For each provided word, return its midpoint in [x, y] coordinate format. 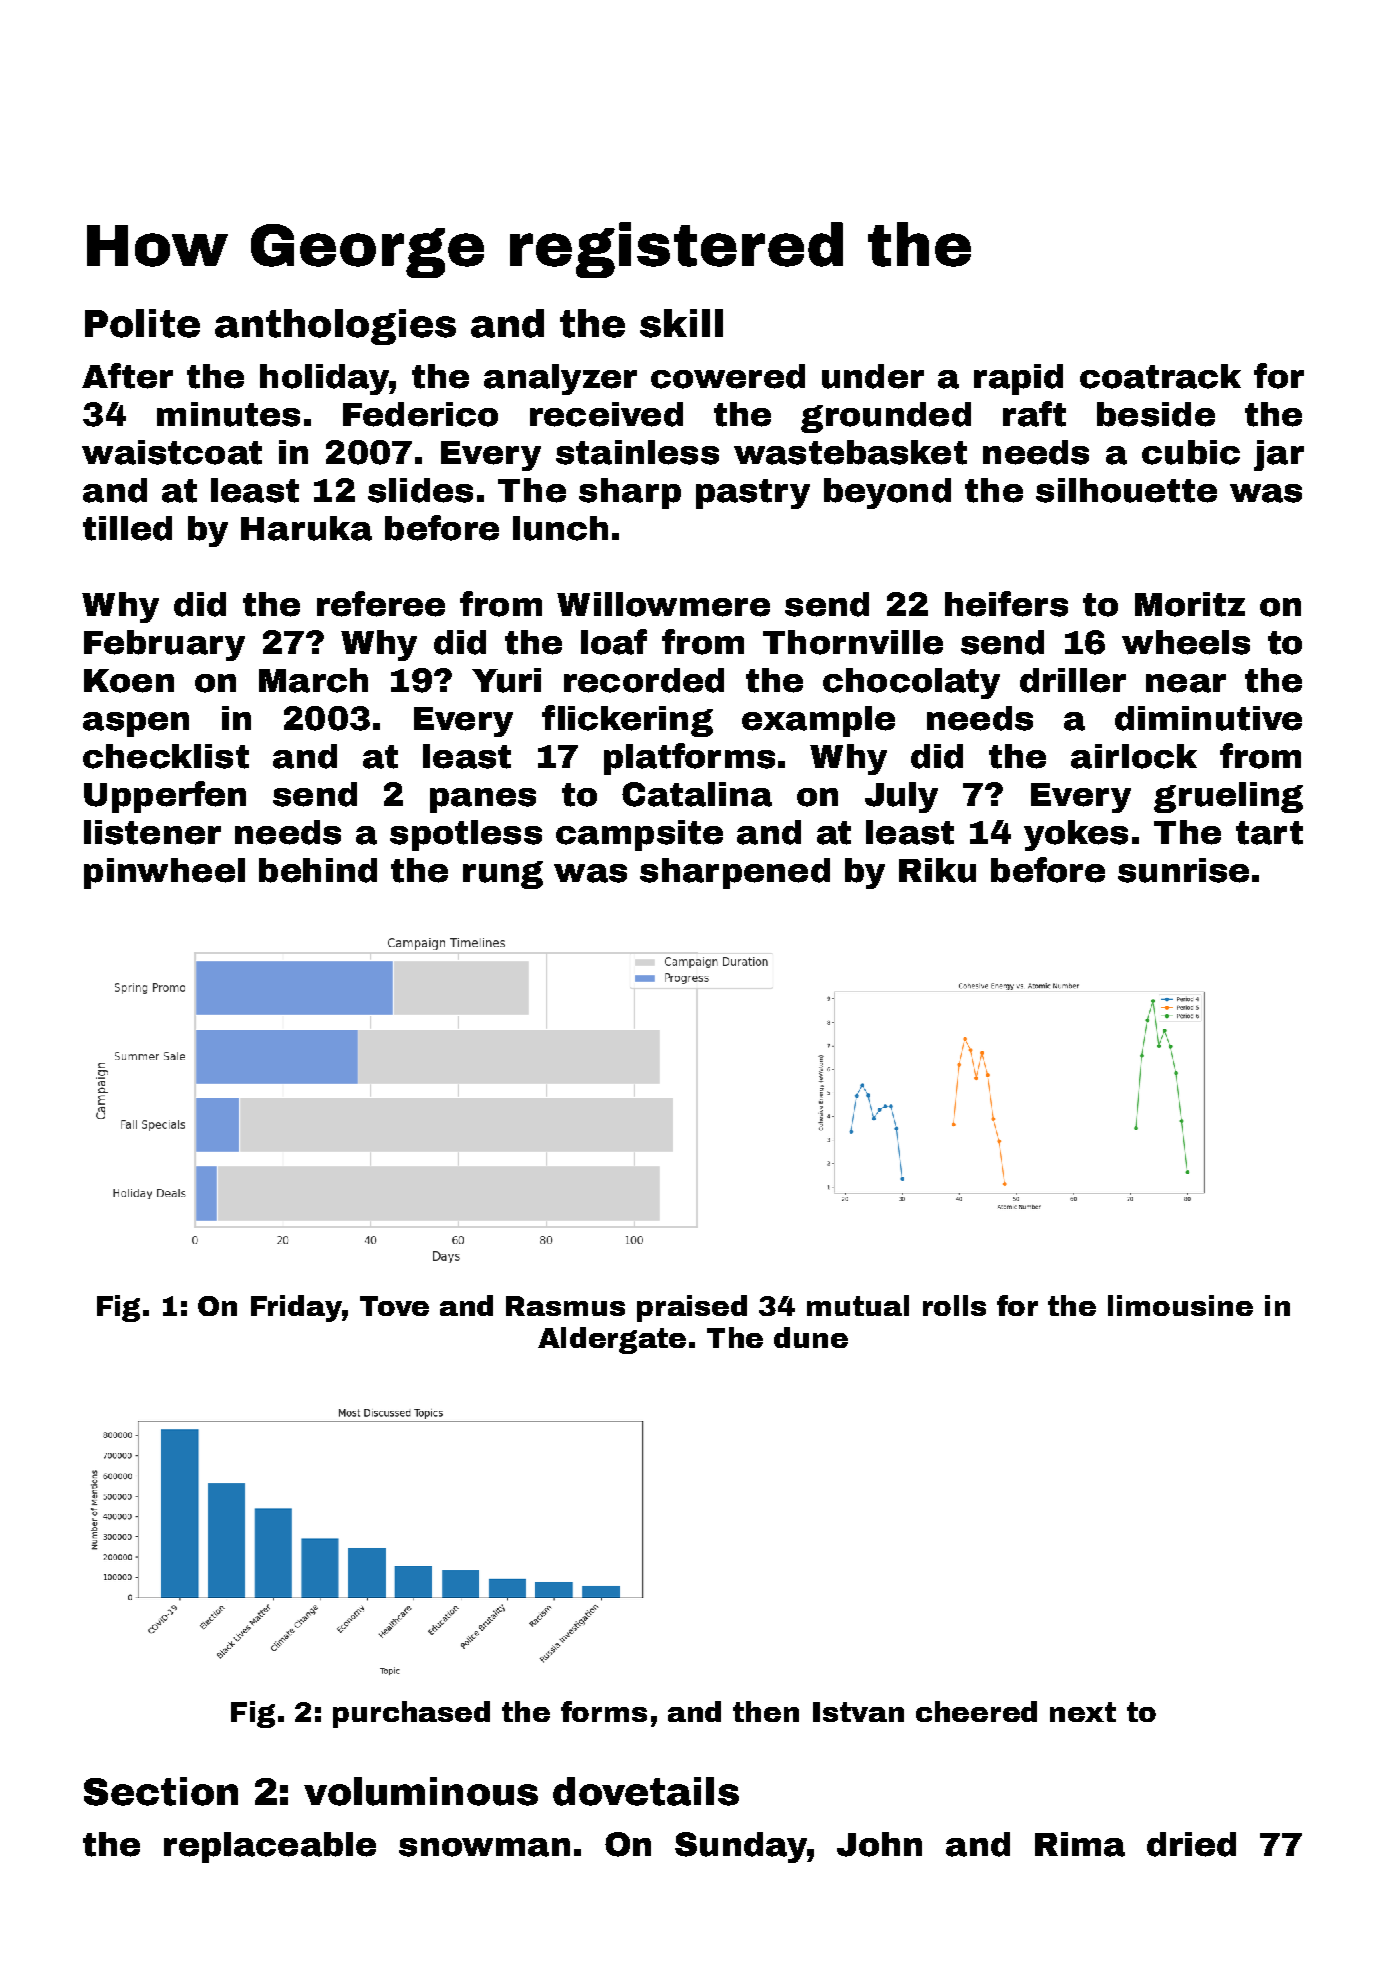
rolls [954, 1305]
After [127, 376]
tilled [127, 528]
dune [811, 1337]
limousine [1180, 1305]
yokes [1076, 835]
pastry [753, 494]
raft [1034, 414]
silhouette [1126, 490]
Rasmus [565, 1306]
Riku [937, 870]
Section [161, 1791]
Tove [394, 1306]
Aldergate [612, 1340]
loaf [614, 642]
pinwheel [164, 873]
